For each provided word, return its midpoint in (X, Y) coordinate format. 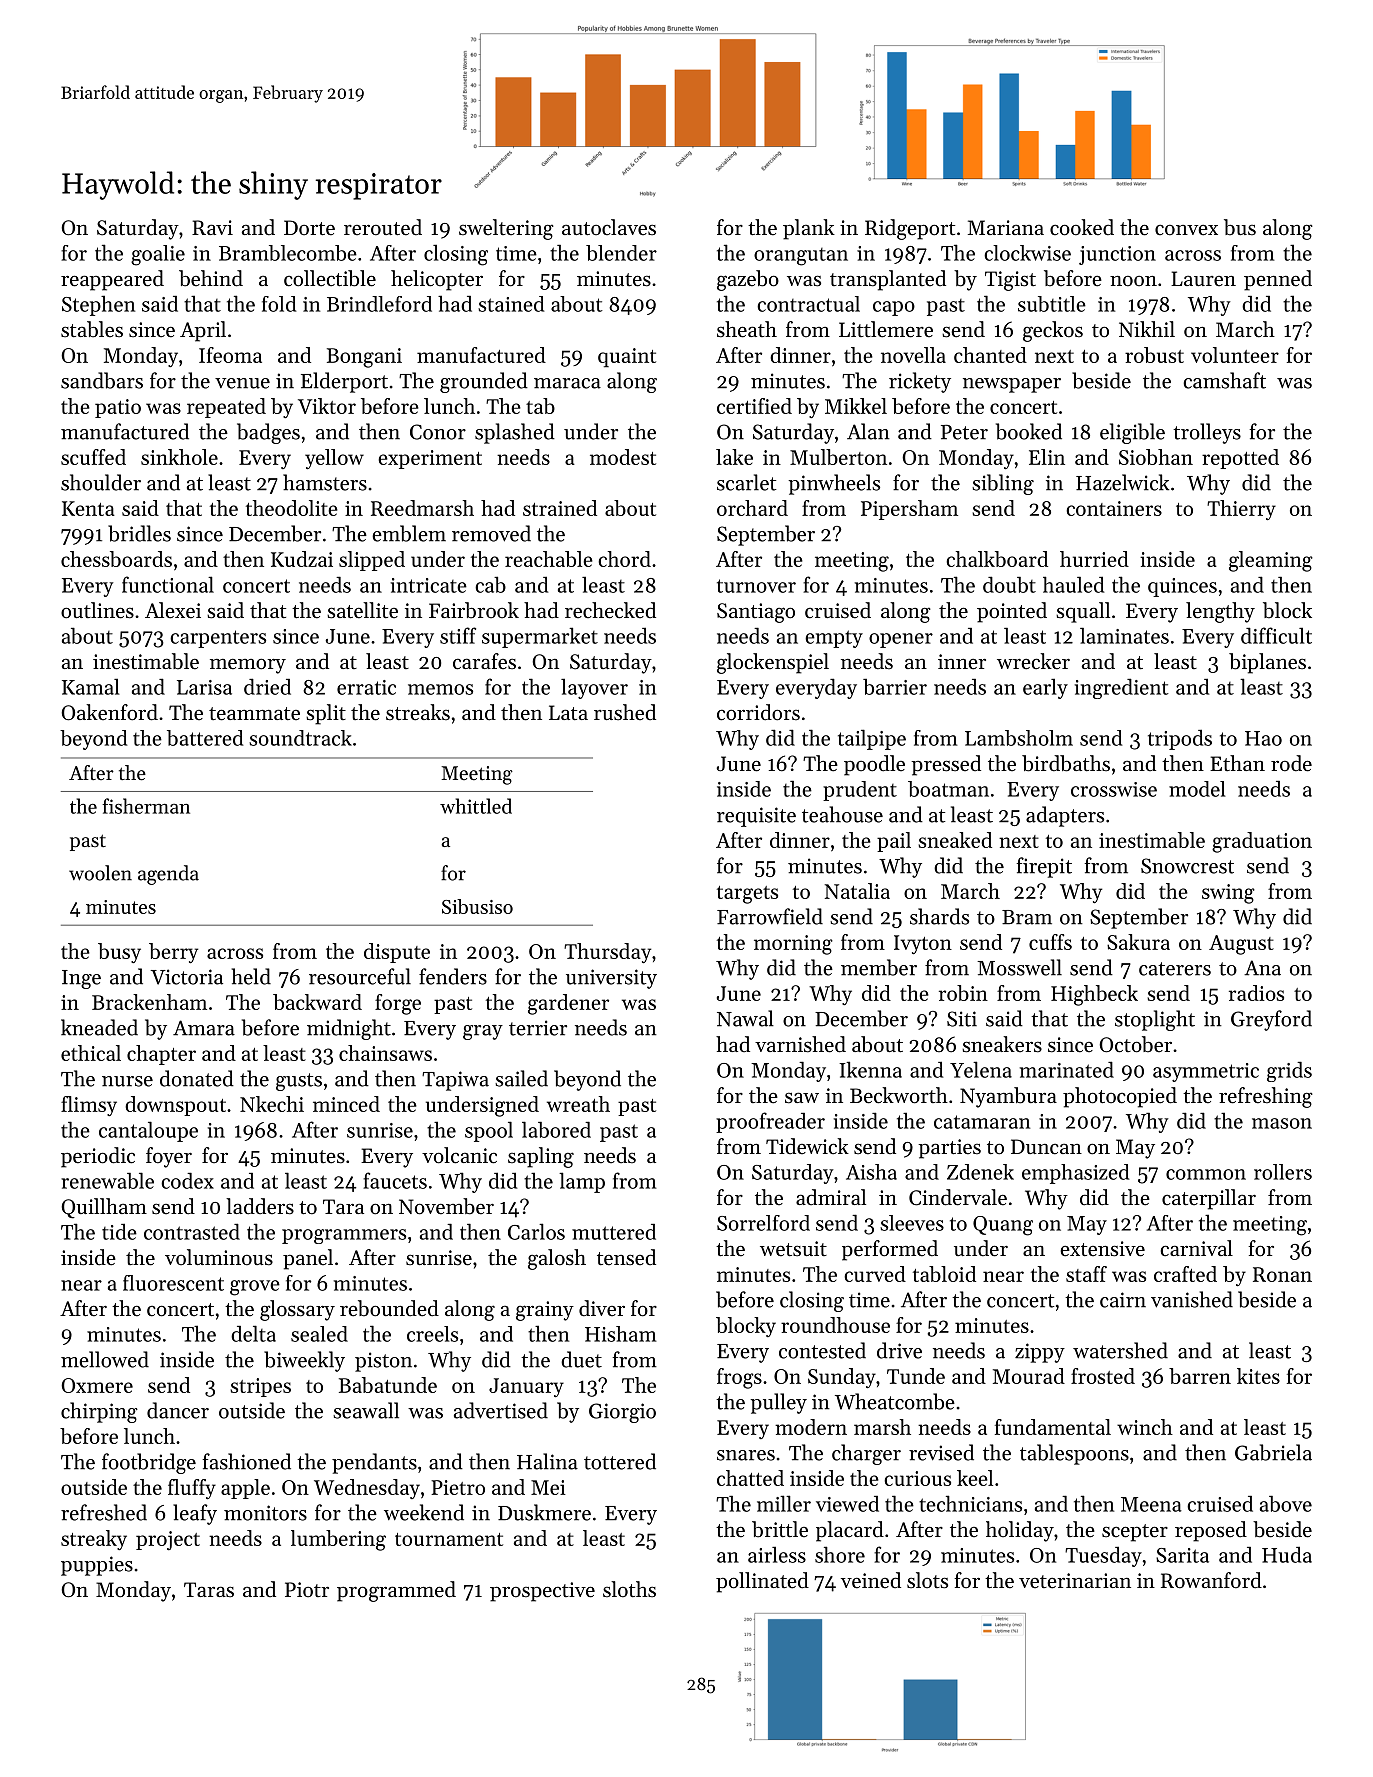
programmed (396, 1591)
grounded (484, 382)
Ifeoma (230, 355)
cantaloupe (148, 1131)
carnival (1196, 1248)
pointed (1012, 612)
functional (168, 584)
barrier (895, 687)
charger (866, 1454)
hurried (1094, 559)
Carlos (536, 1231)
